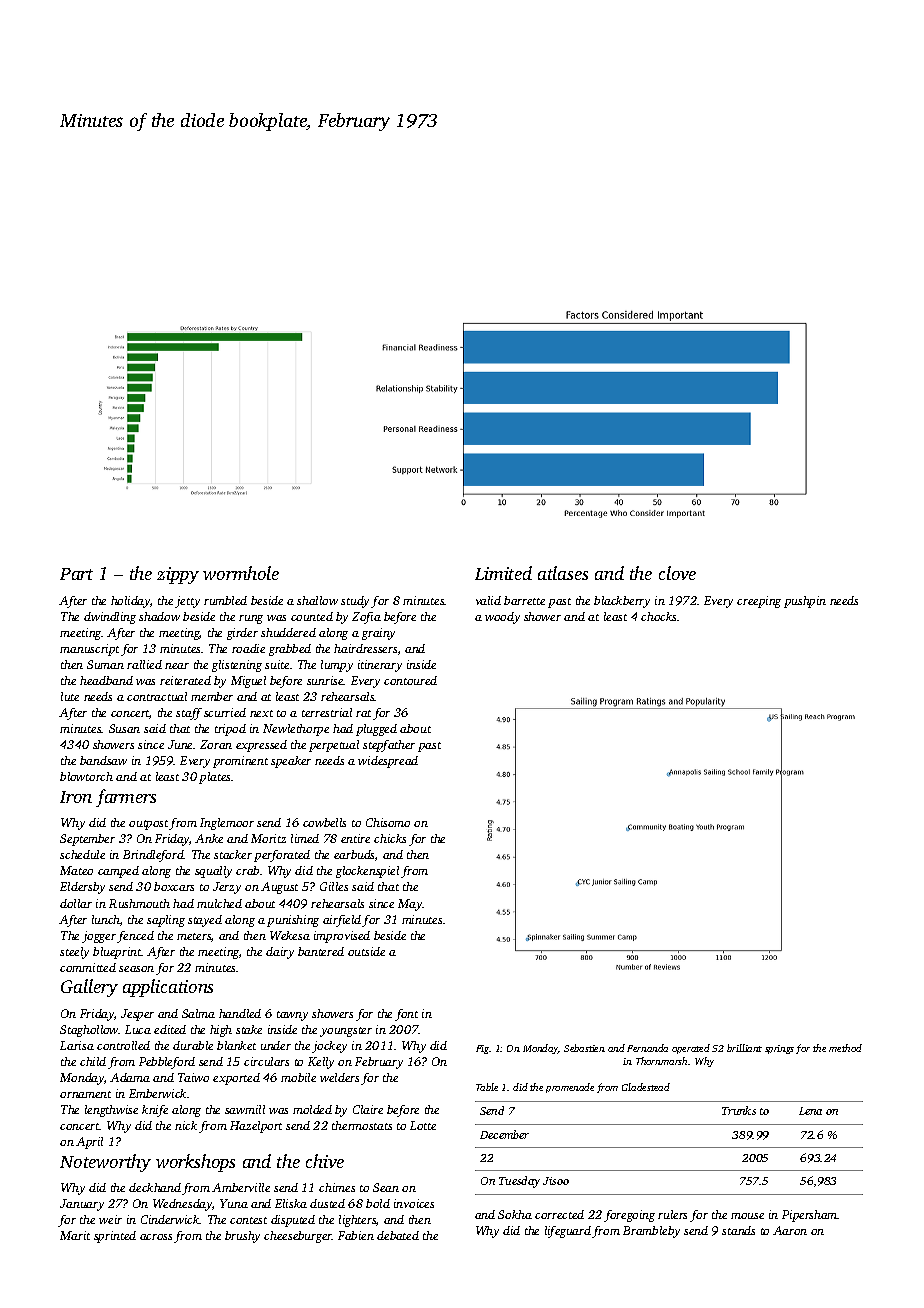  Describe the element at coordinates (410, 680) in the document. I see `contoured` at that location.
